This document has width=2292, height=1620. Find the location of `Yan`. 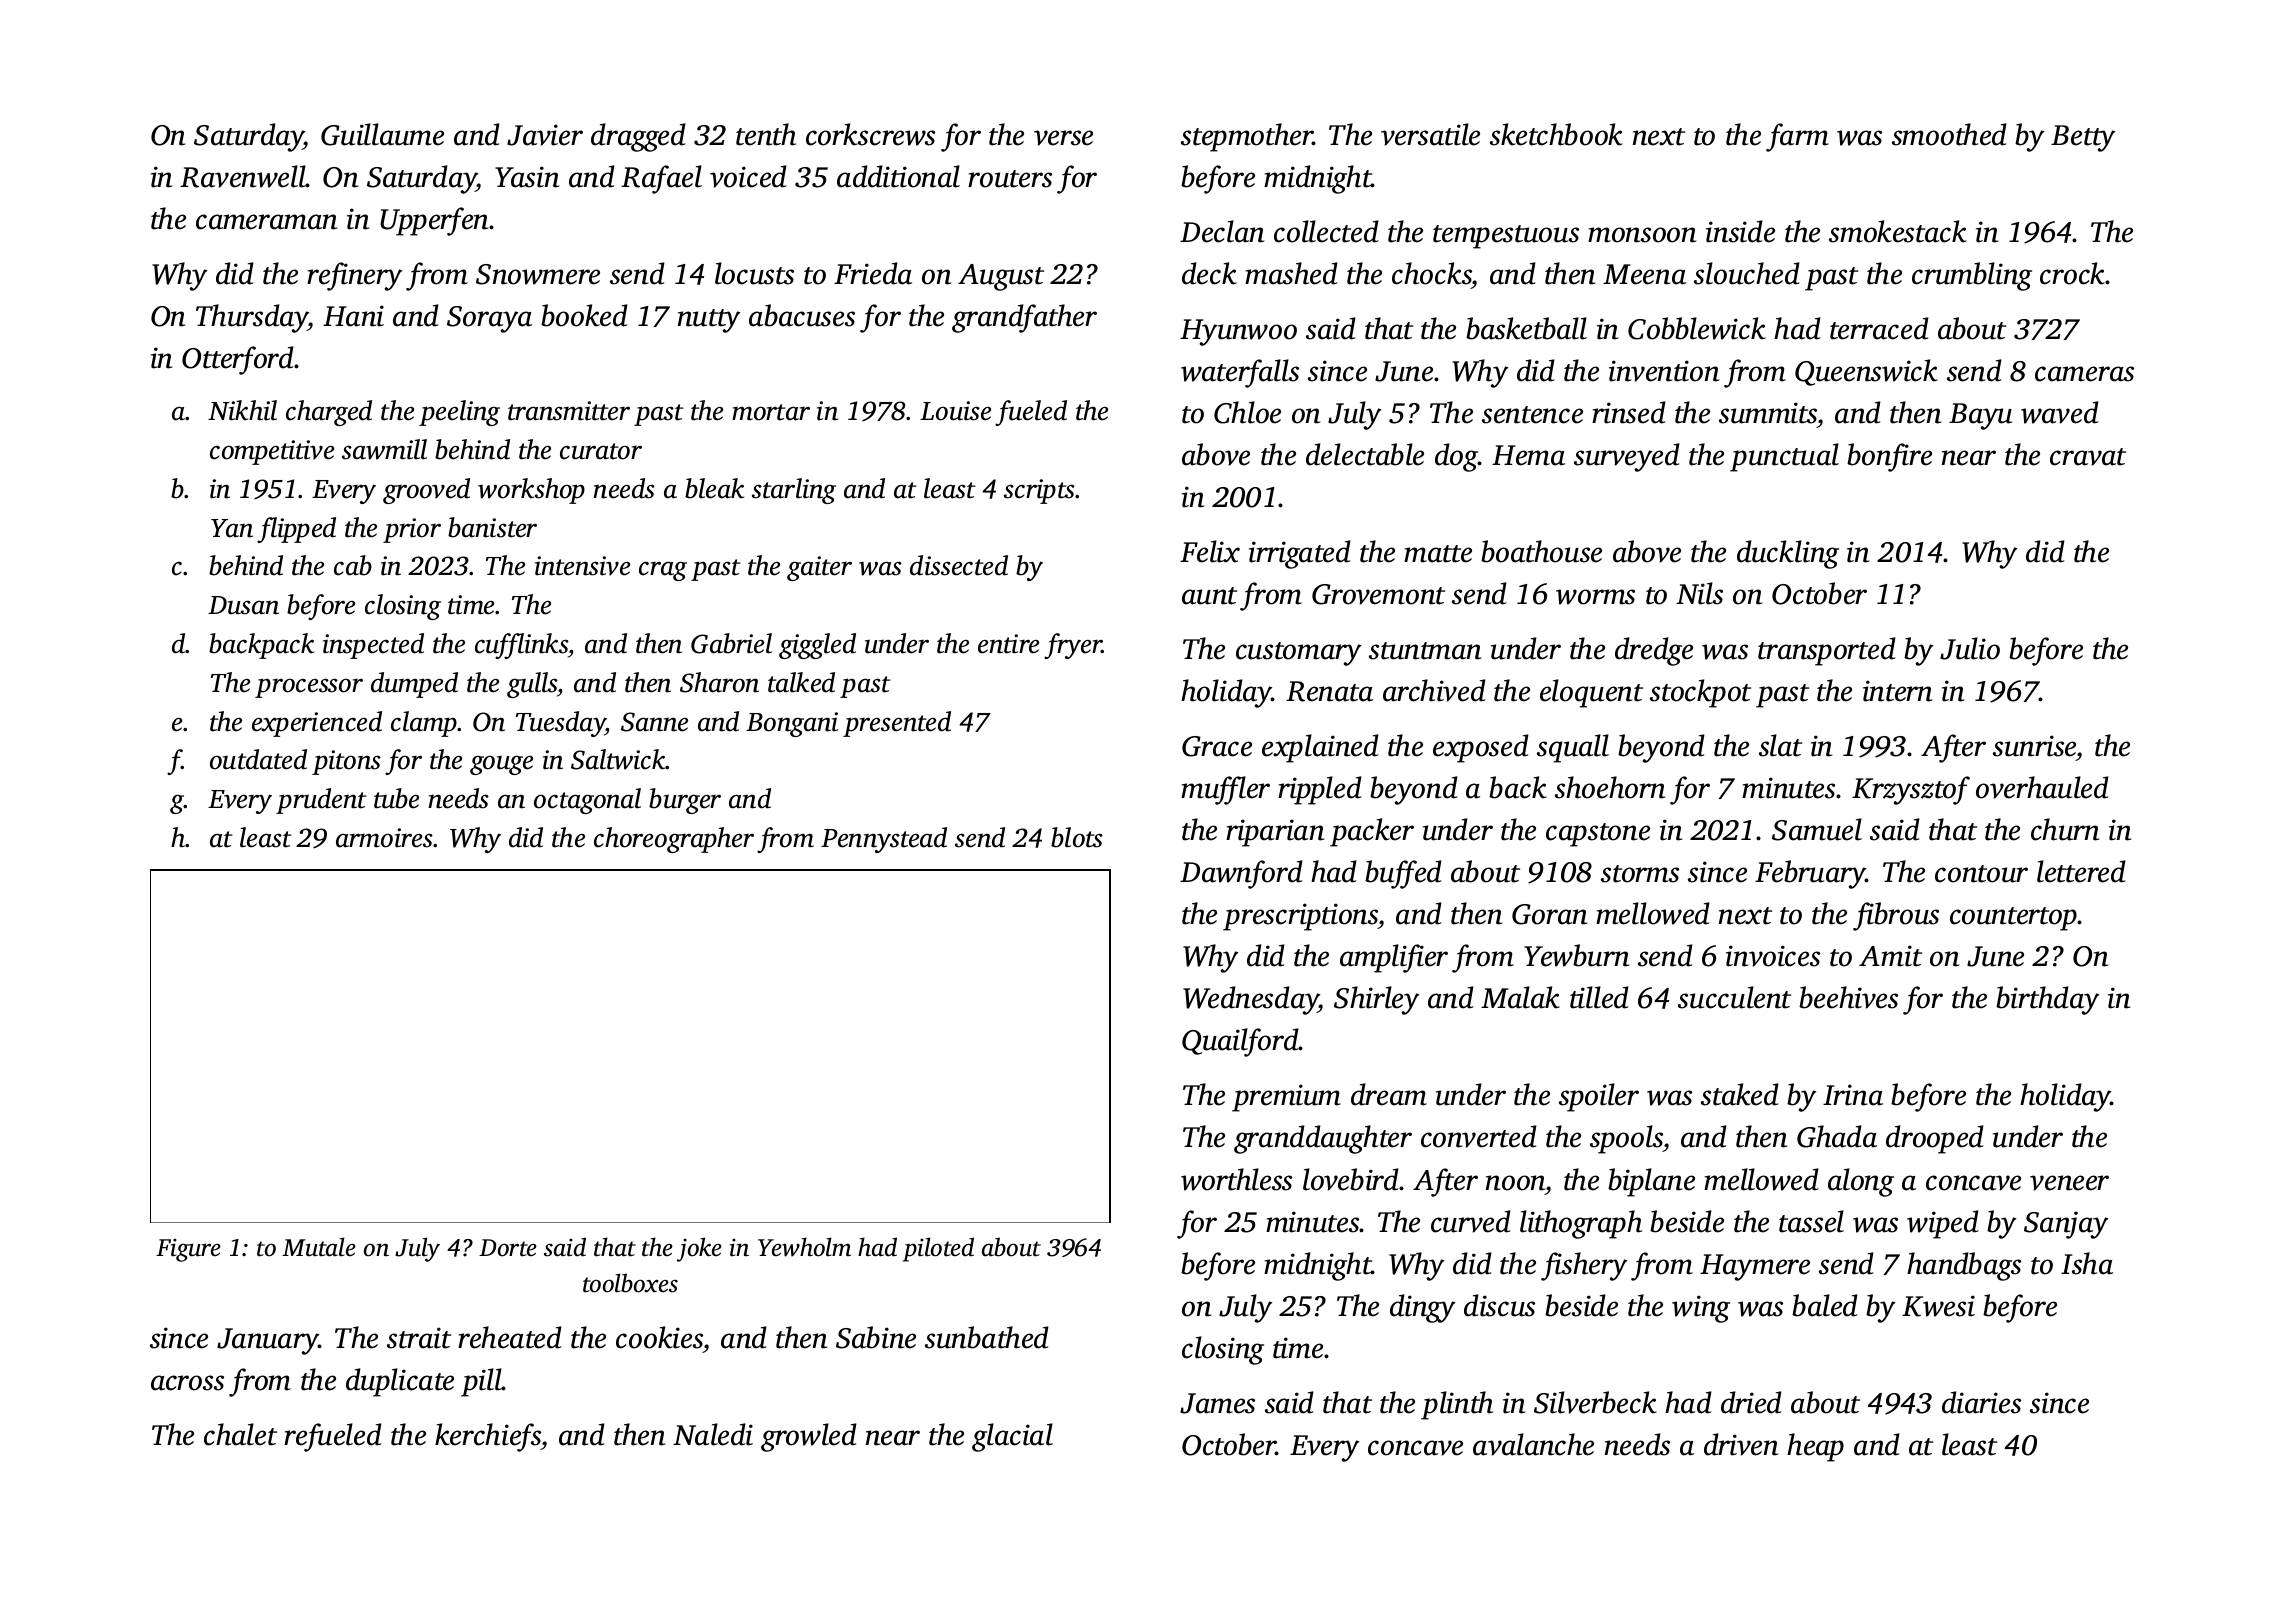

Yan is located at coordinates (232, 528).
